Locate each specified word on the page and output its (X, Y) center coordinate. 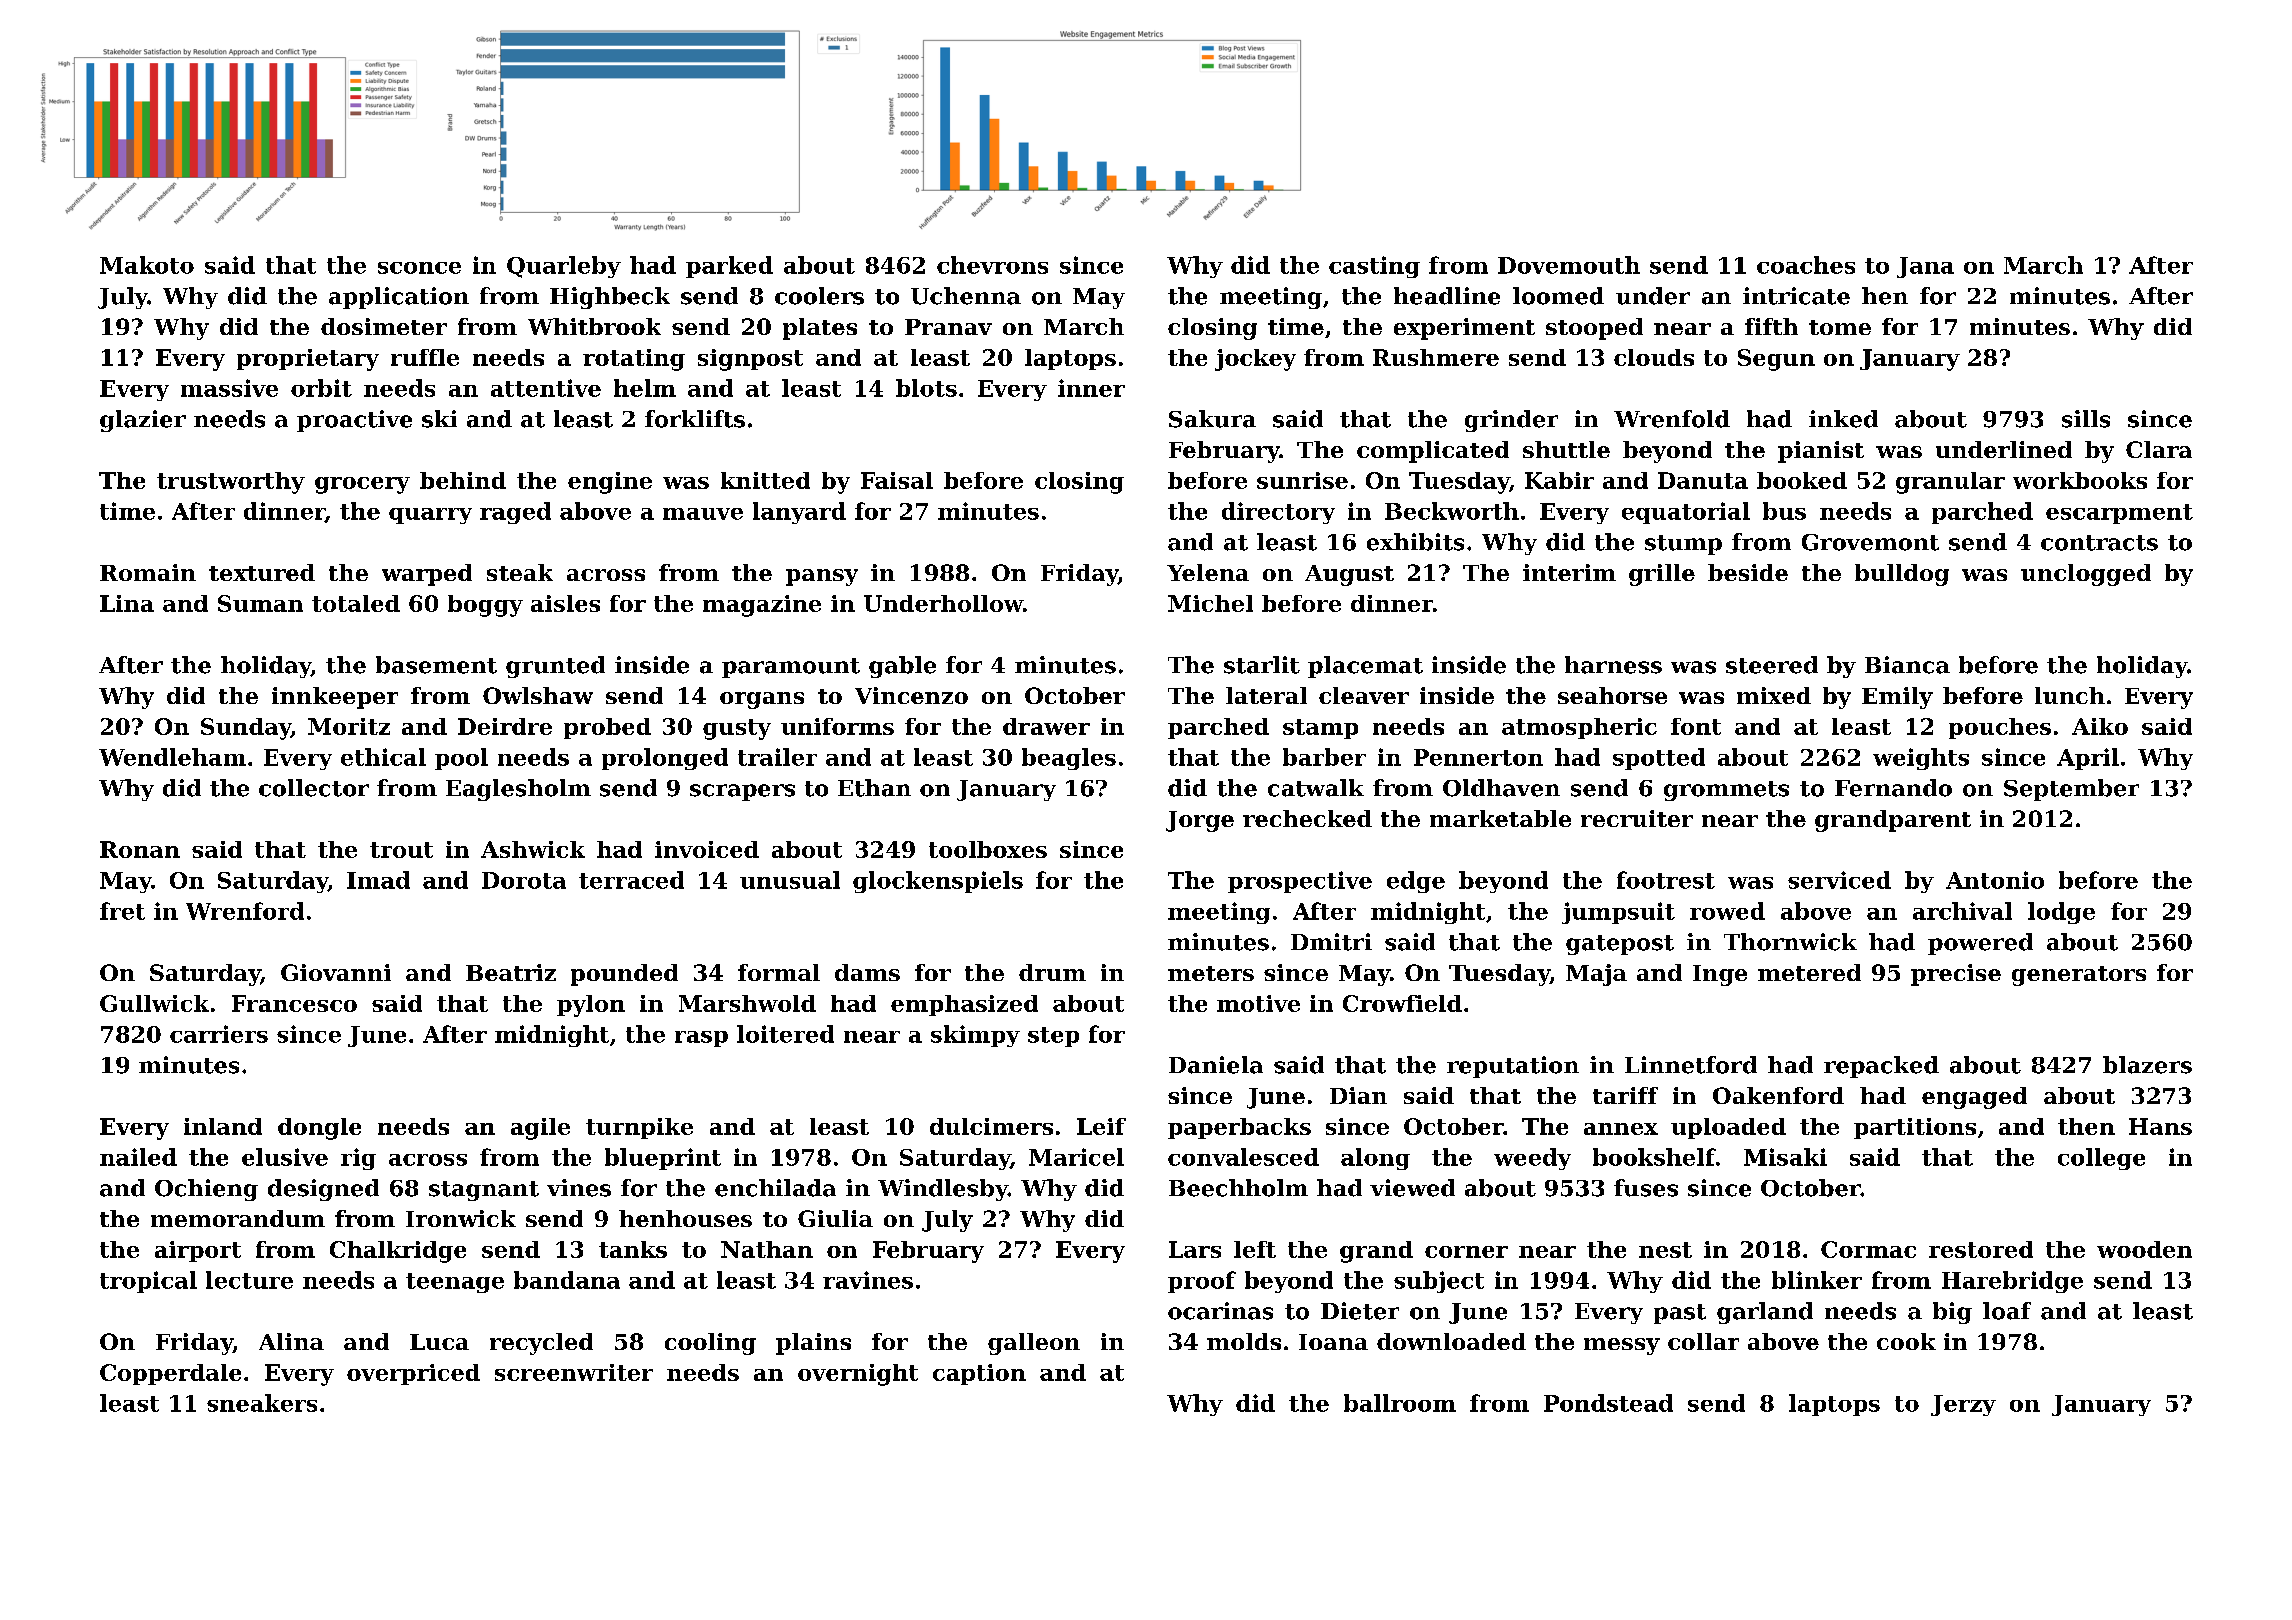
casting (1374, 267)
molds (1244, 1341)
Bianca (1907, 665)
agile (540, 1129)
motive (1258, 1003)
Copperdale (170, 1374)
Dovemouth (1569, 265)
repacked (1881, 1067)
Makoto (147, 265)
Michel (1210, 603)
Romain (148, 572)
